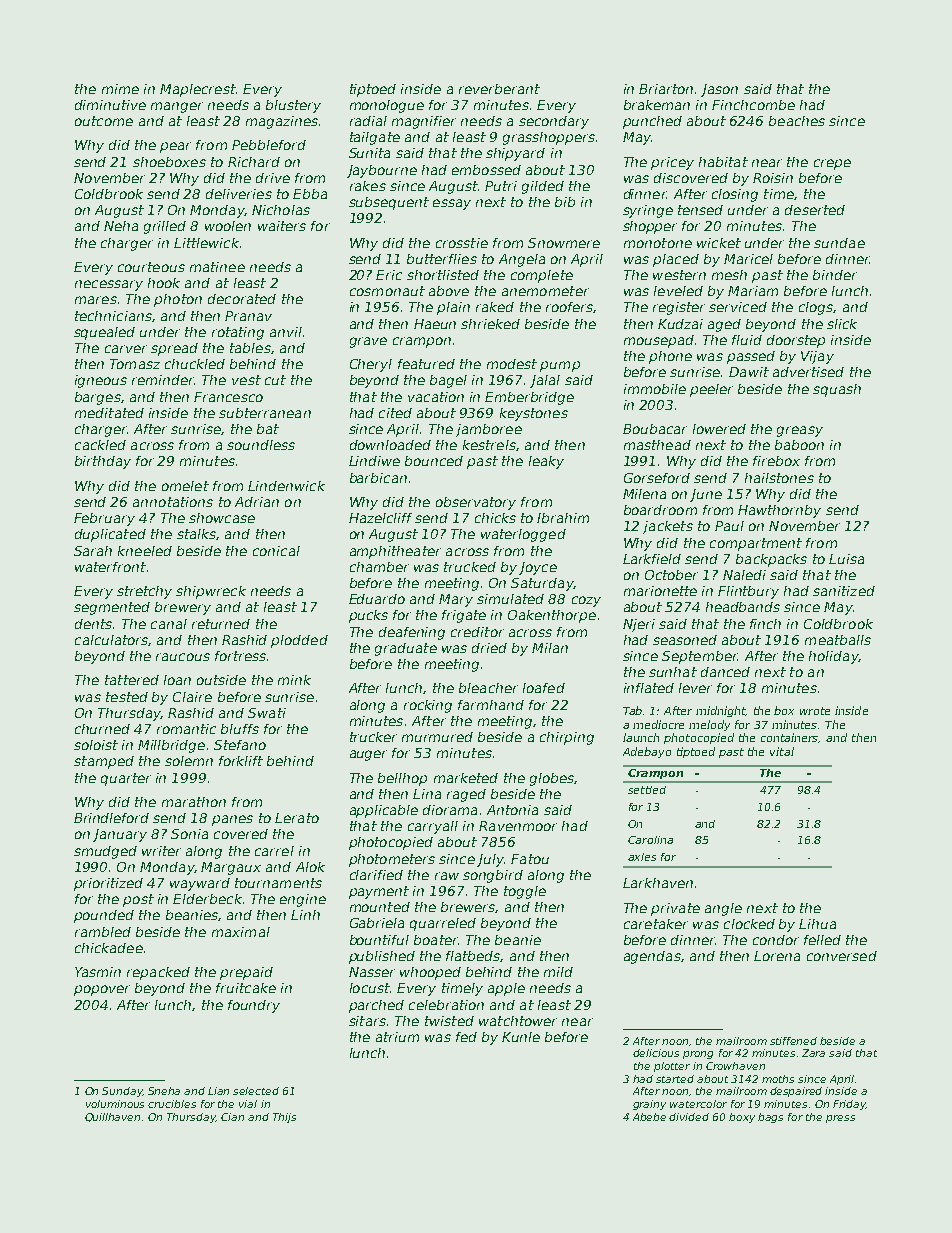 This image has height=1233, width=952. Describe the element at coordinates (111, 818) in the image. I see `Brindleford` at that location.
